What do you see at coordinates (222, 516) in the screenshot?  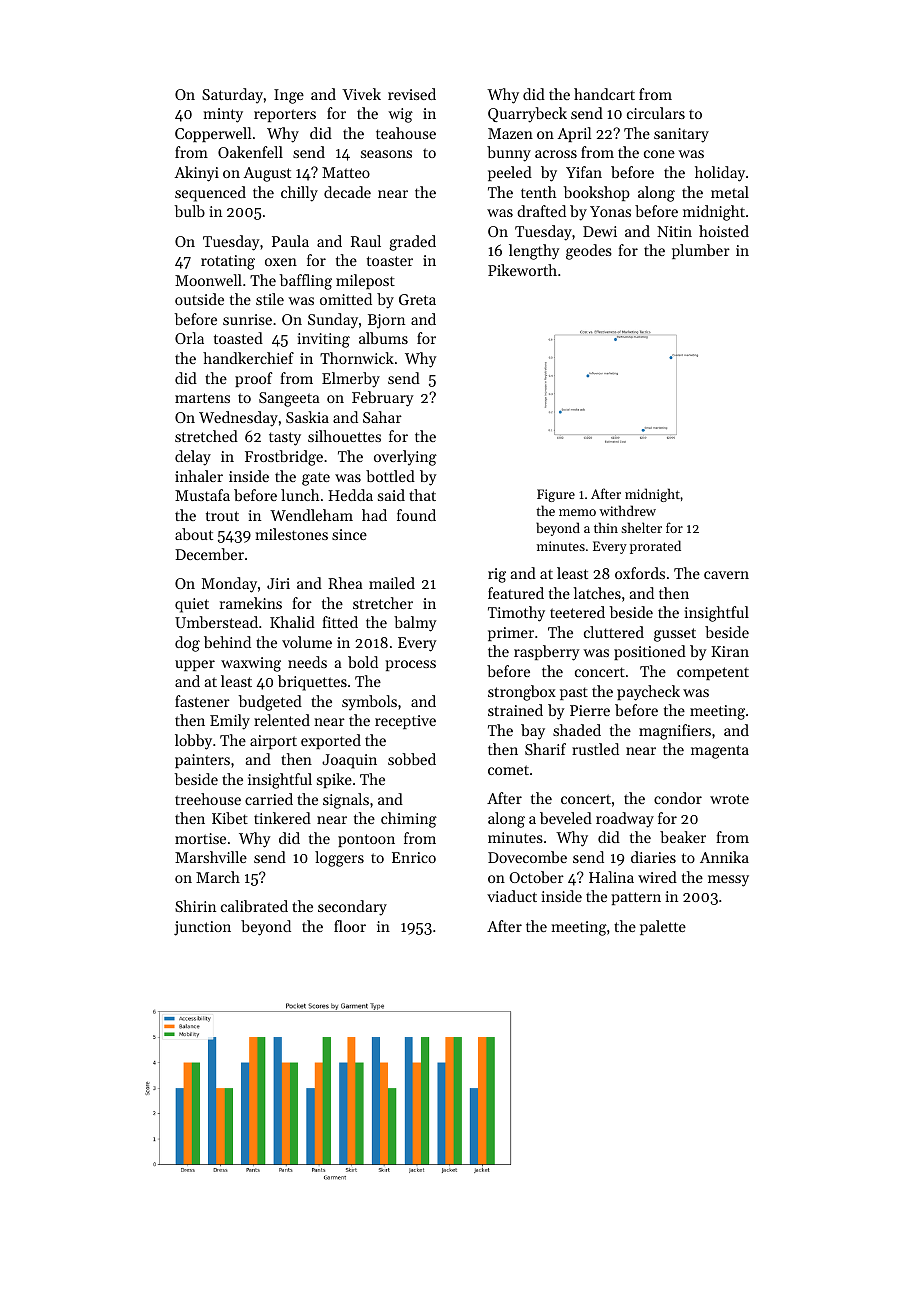 I see `trout` at bounding box center [222, 516].
